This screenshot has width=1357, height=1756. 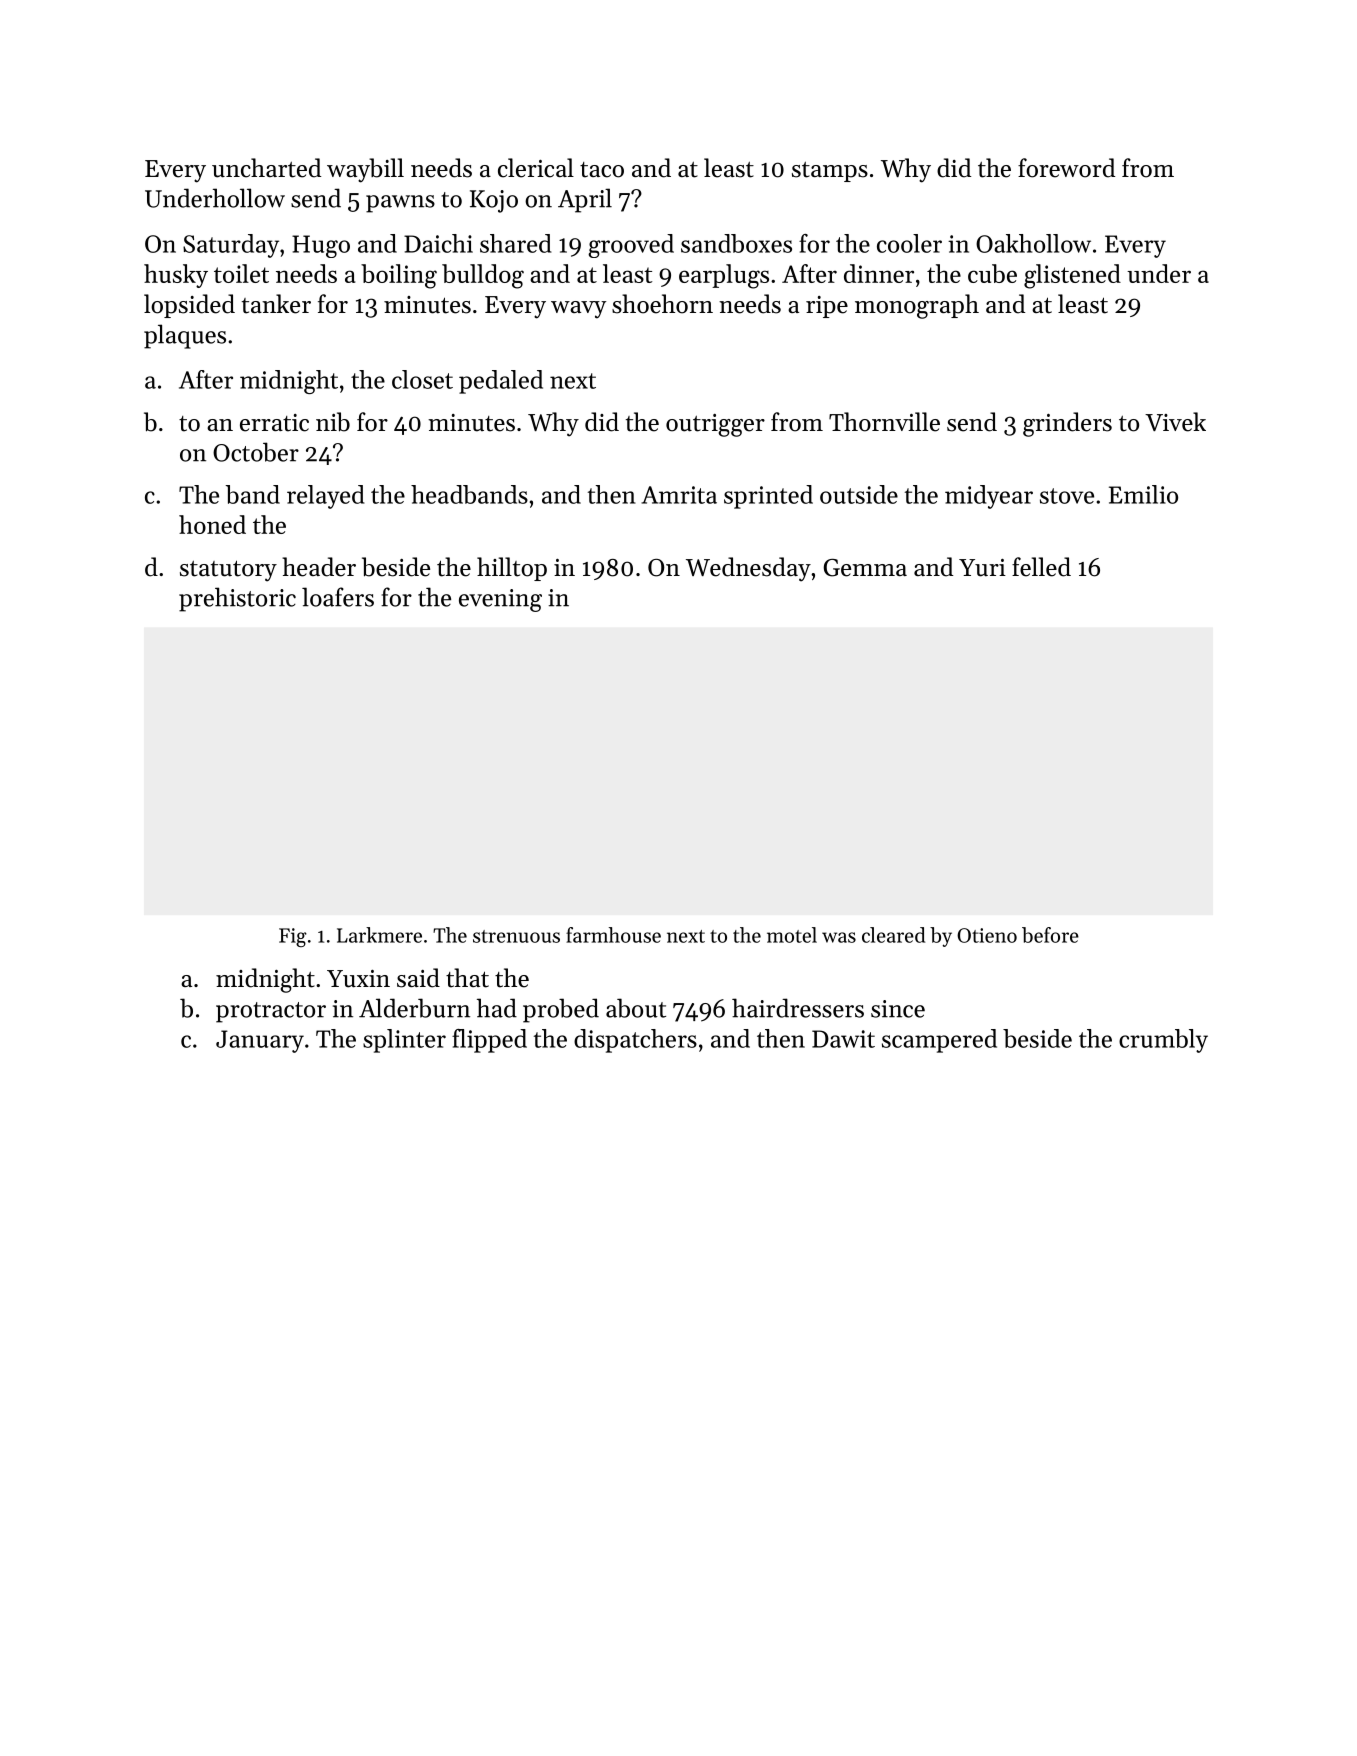 What do you see at coordinates (333, 422) in the screenshot?
I see `nib` at bounding box center [333, 422].
